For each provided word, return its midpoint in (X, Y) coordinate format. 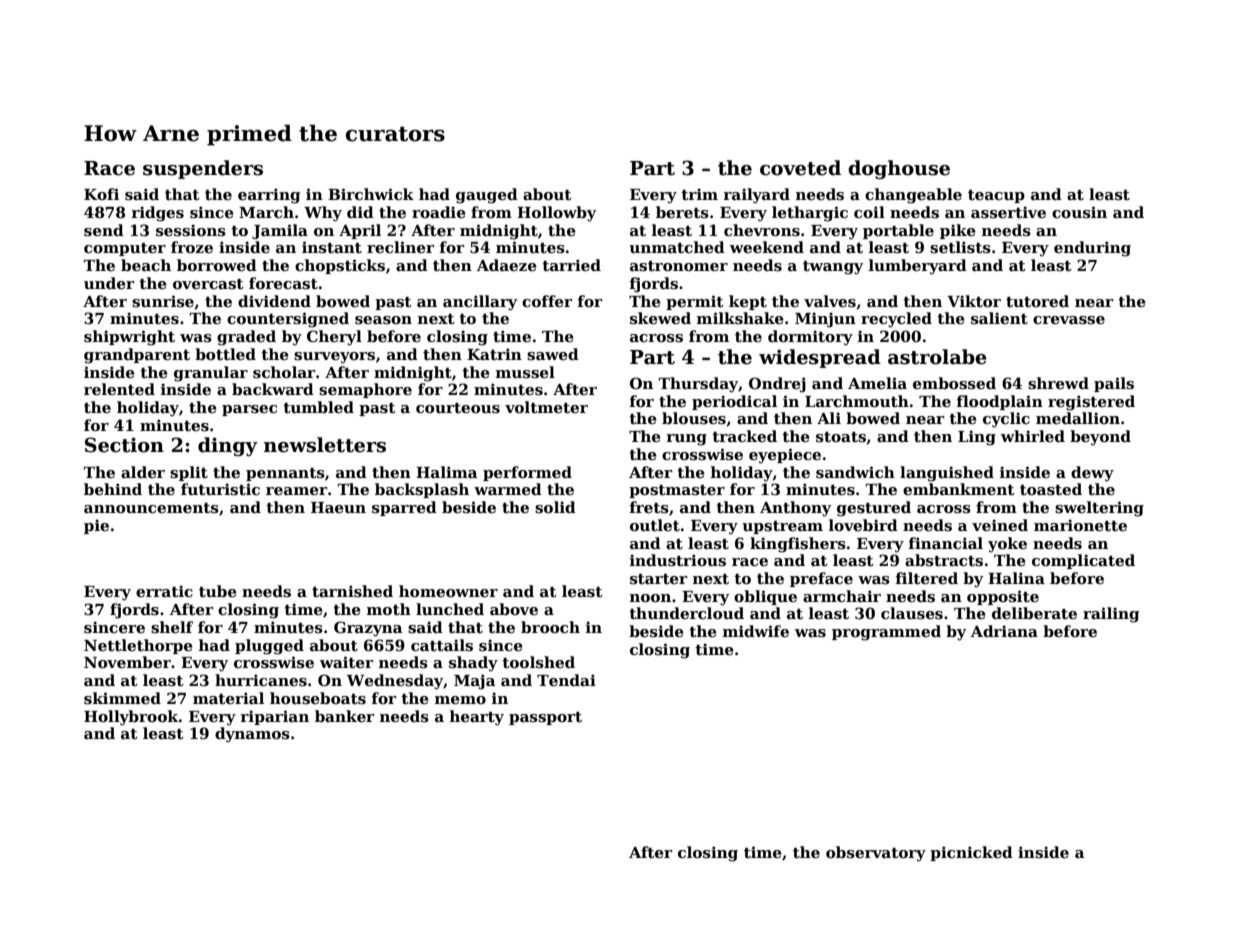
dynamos (252, 735)
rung (686, 440)
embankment (959, 489)
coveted (800, 168)
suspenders (203, 169)
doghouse (899, 169)
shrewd (1058, 383)
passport (545, 718)
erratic (164, 591)
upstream (782, 527)
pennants (285, 474)
